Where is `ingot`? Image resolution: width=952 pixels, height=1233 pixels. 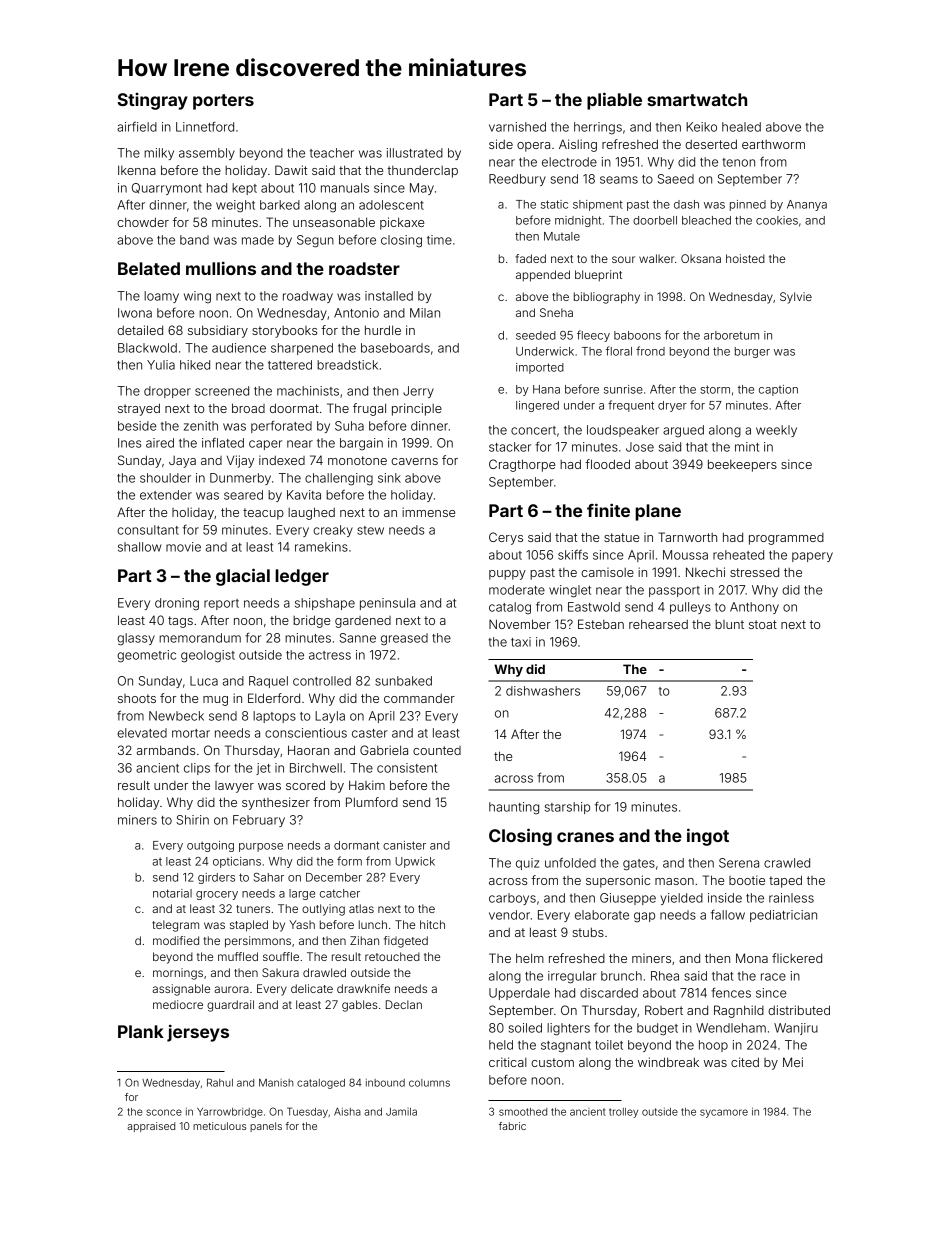
ingot is located at coordinates (708, 837).
